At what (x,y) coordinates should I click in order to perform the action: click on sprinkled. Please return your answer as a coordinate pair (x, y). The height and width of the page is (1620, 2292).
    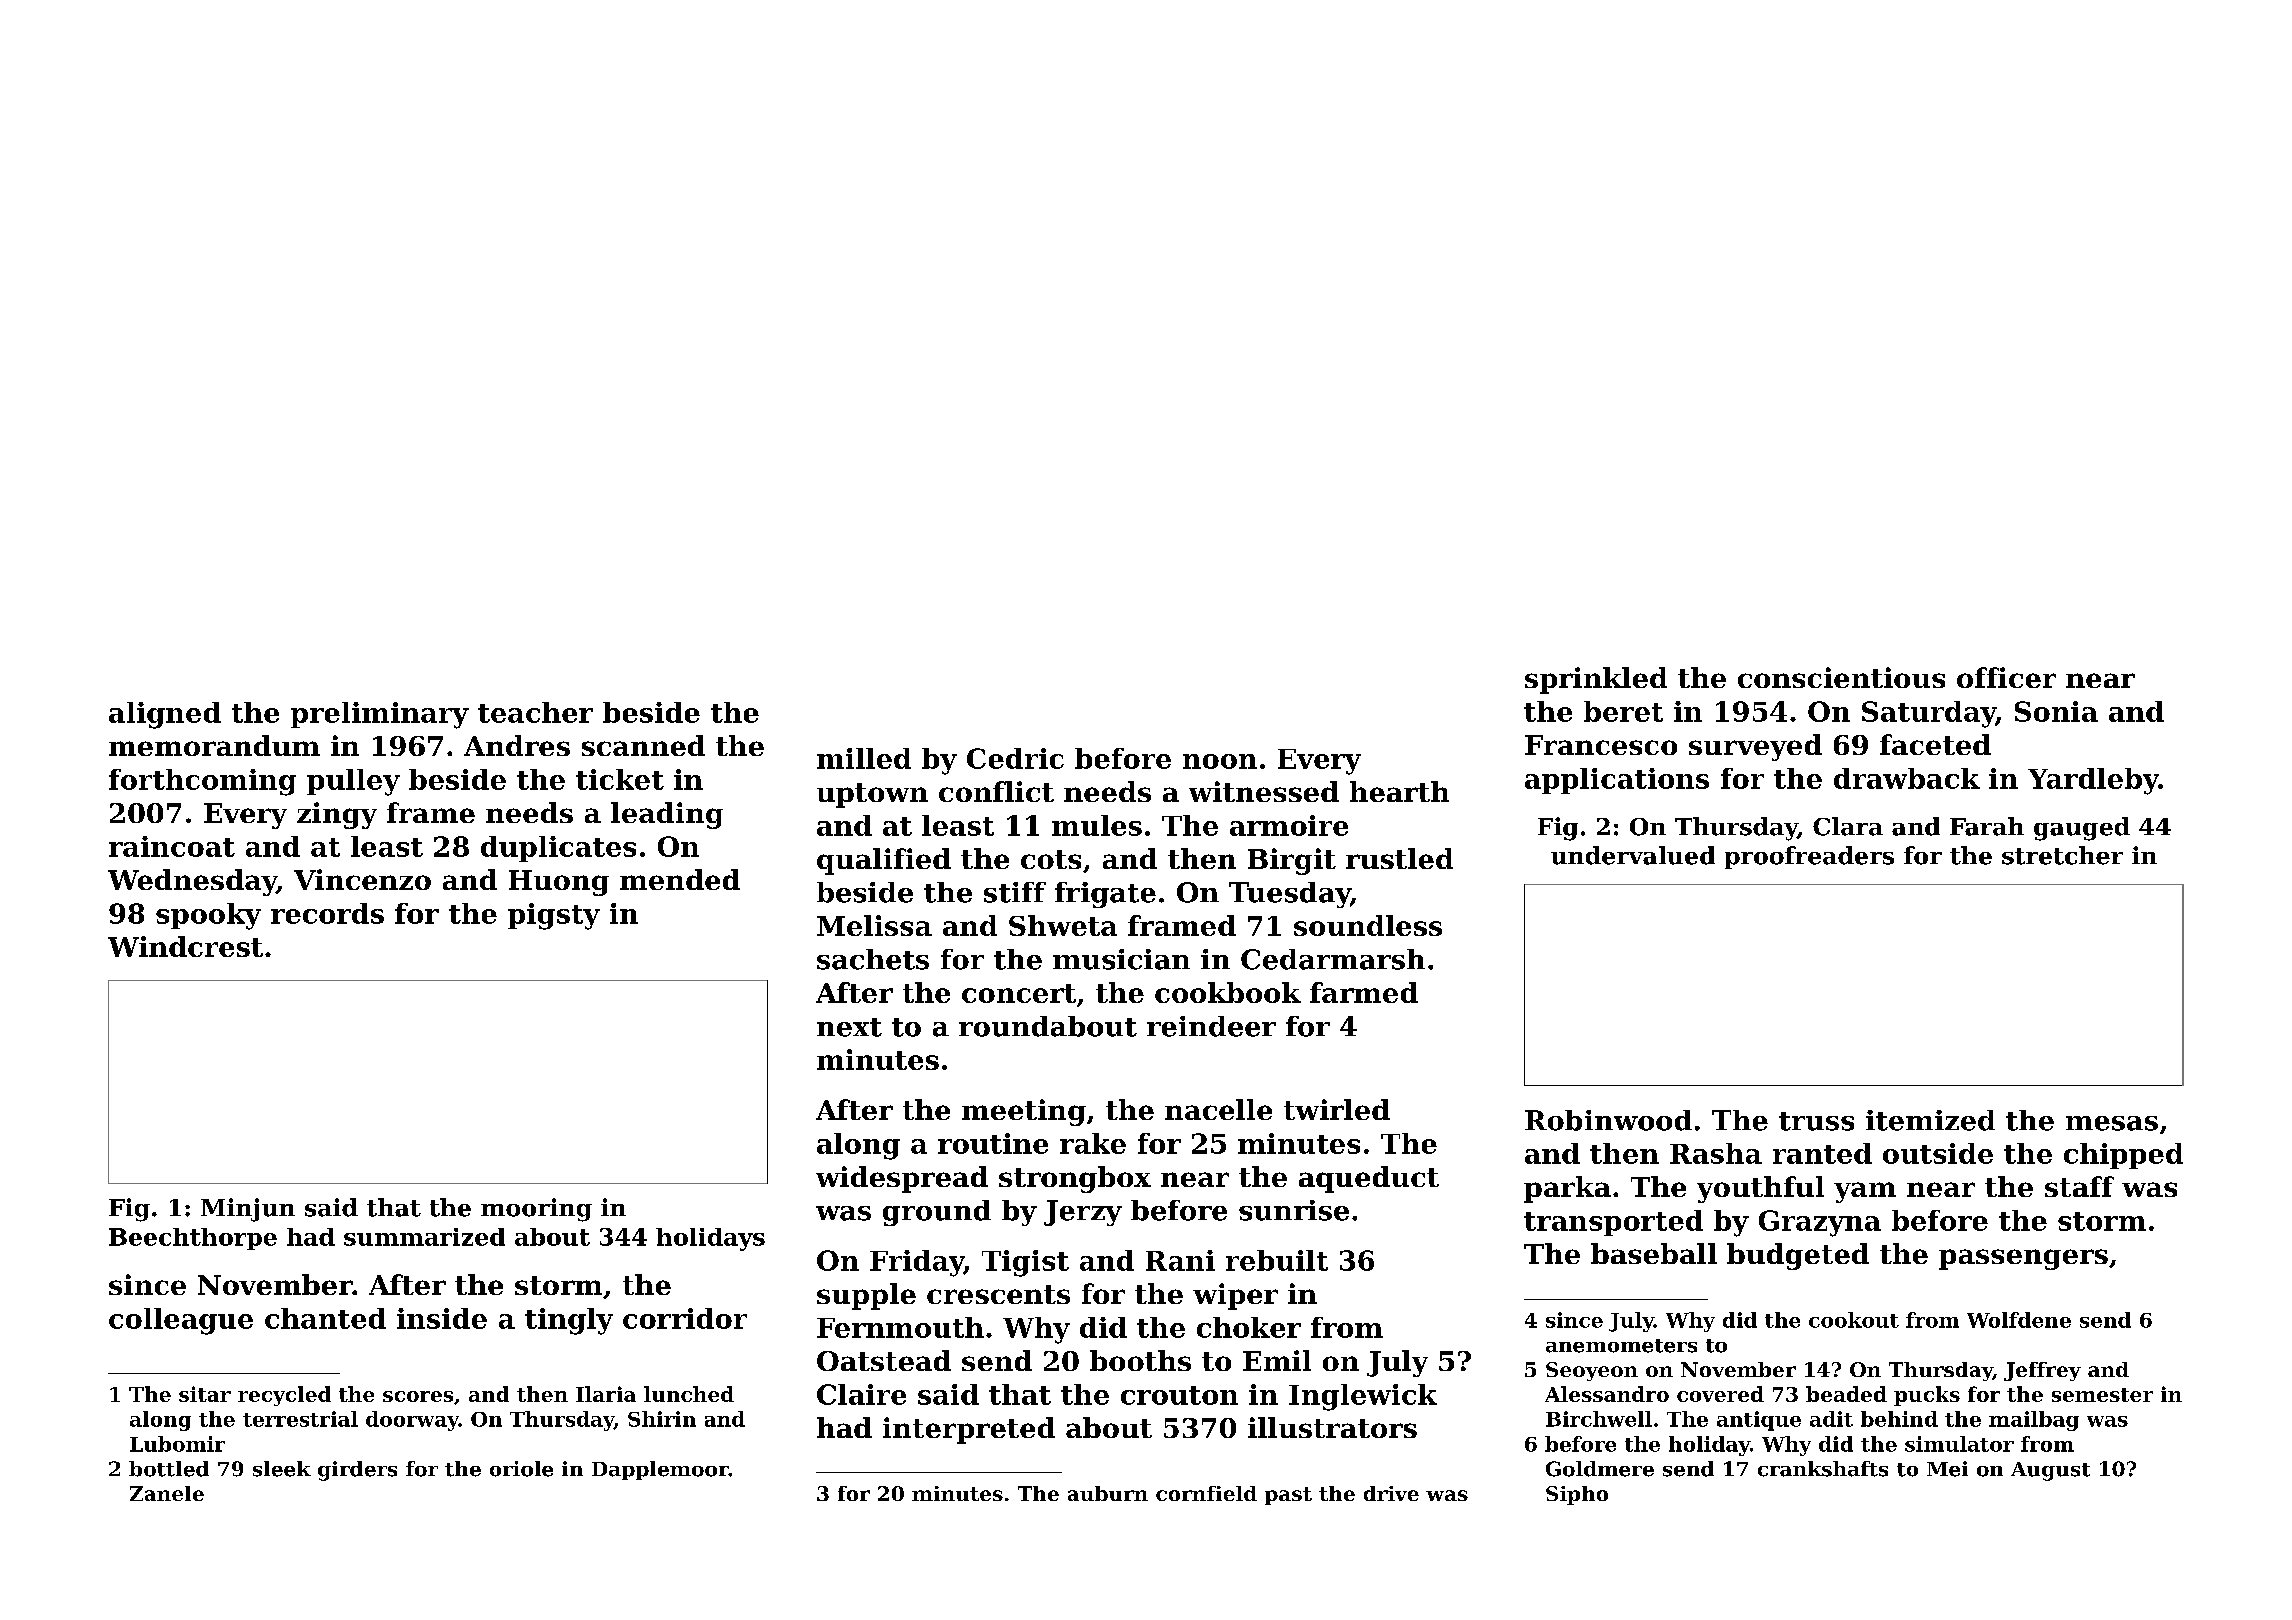
    Looking at the image, I should click on (1596, 680).
